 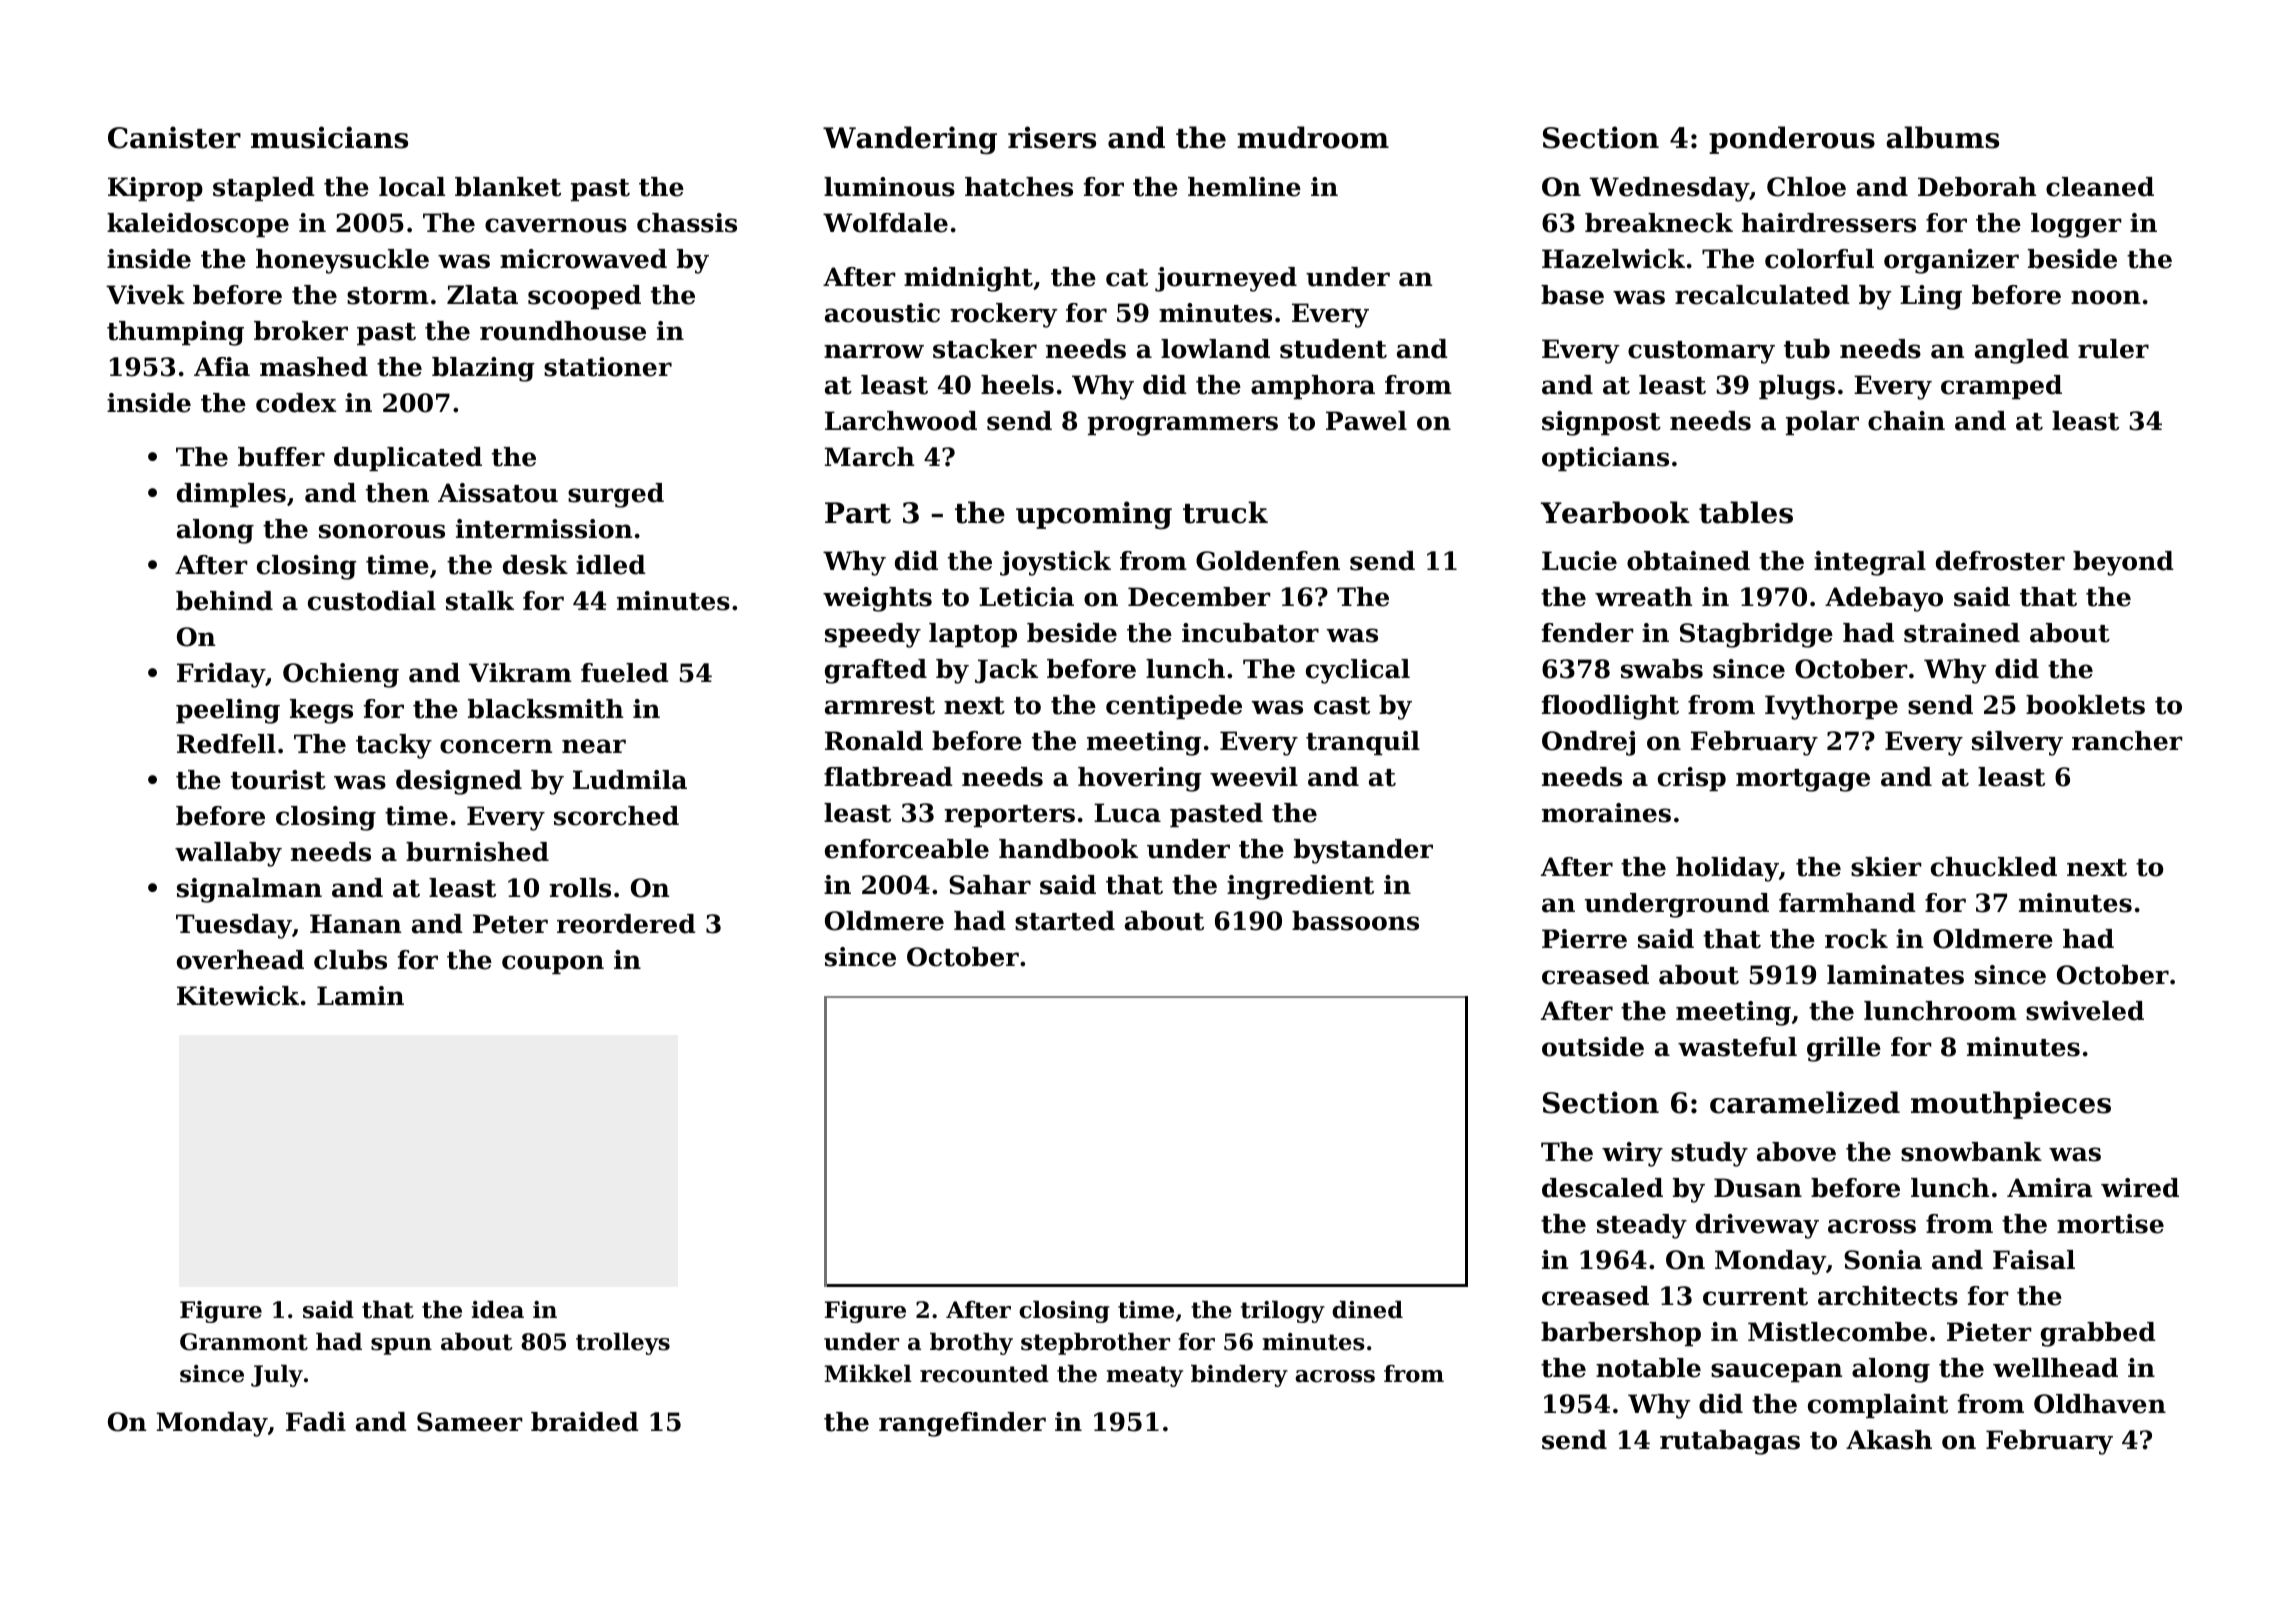 What do you see at coordinates (623, 1344) in the screenshot?
I see `trolleys` at bounding box center [623, 1344].
